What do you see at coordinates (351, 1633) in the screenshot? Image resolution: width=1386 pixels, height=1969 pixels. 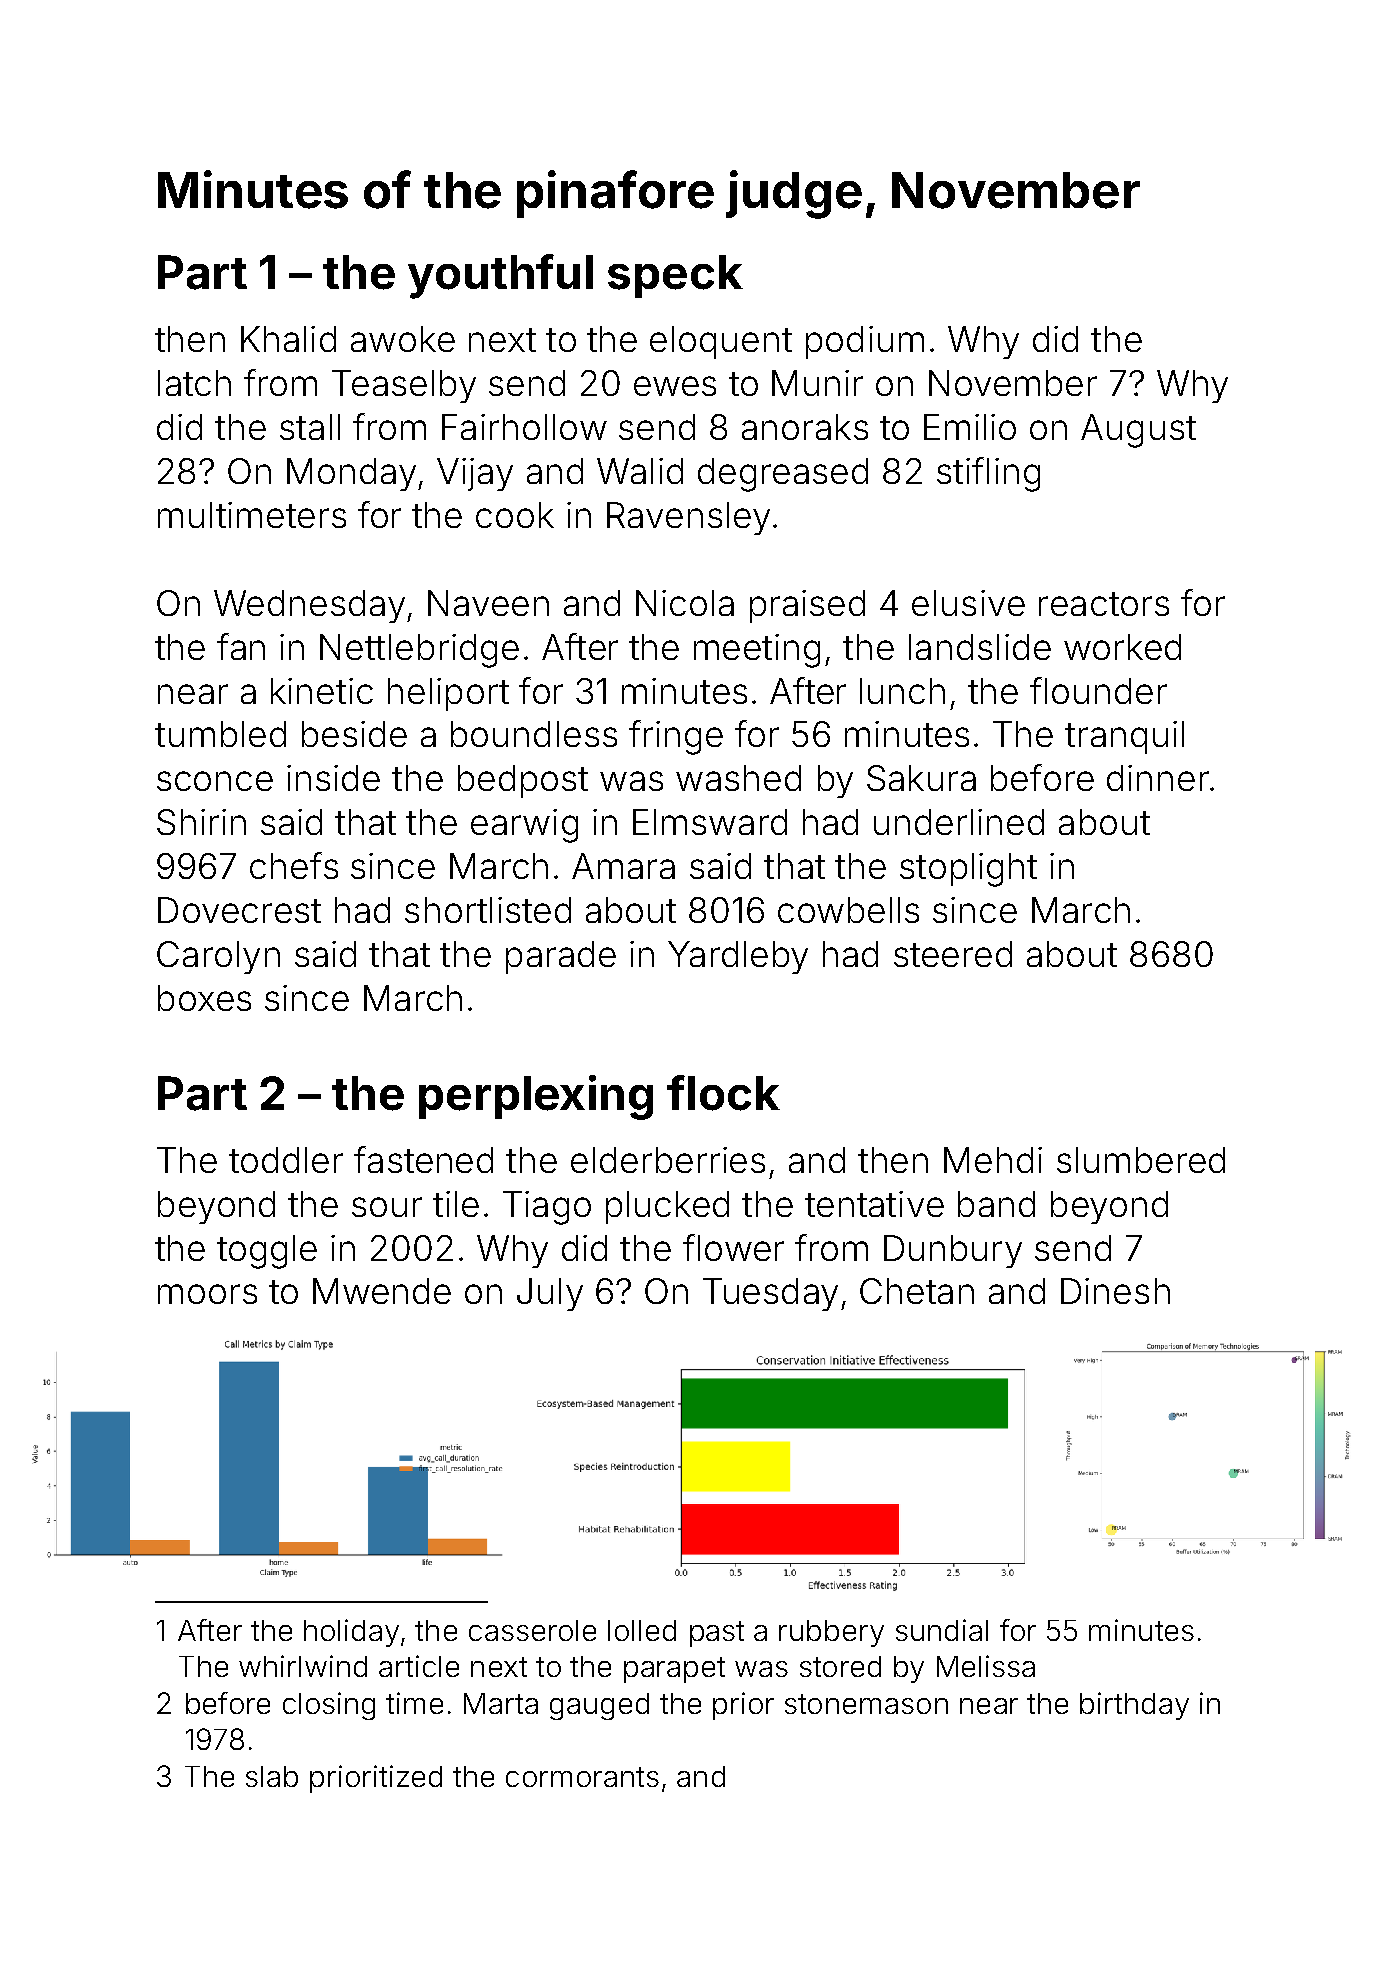 I see `holiday` at bounding box center [351, 1633].
